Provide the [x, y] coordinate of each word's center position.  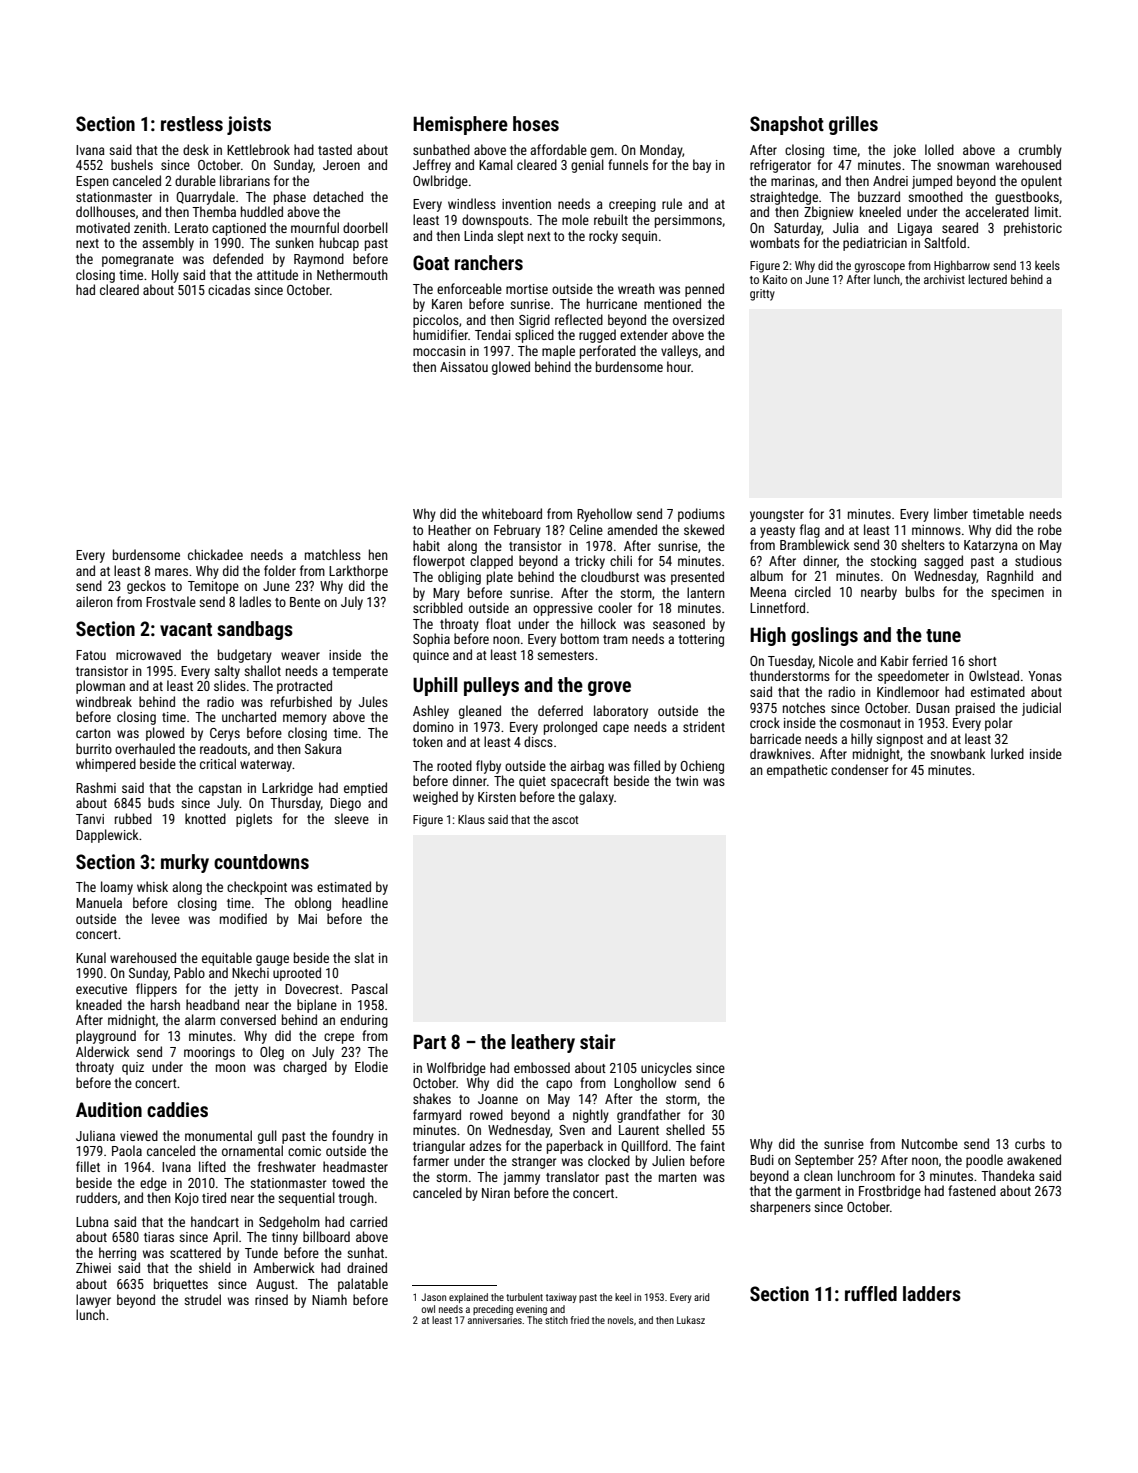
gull [267, 1137]
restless [192, 123]
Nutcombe [930, 1143]
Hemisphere [460, 125]
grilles [853, 125]
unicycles [666, 1069]
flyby [488, 767]
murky [185, 863]
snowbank [958, 753]
